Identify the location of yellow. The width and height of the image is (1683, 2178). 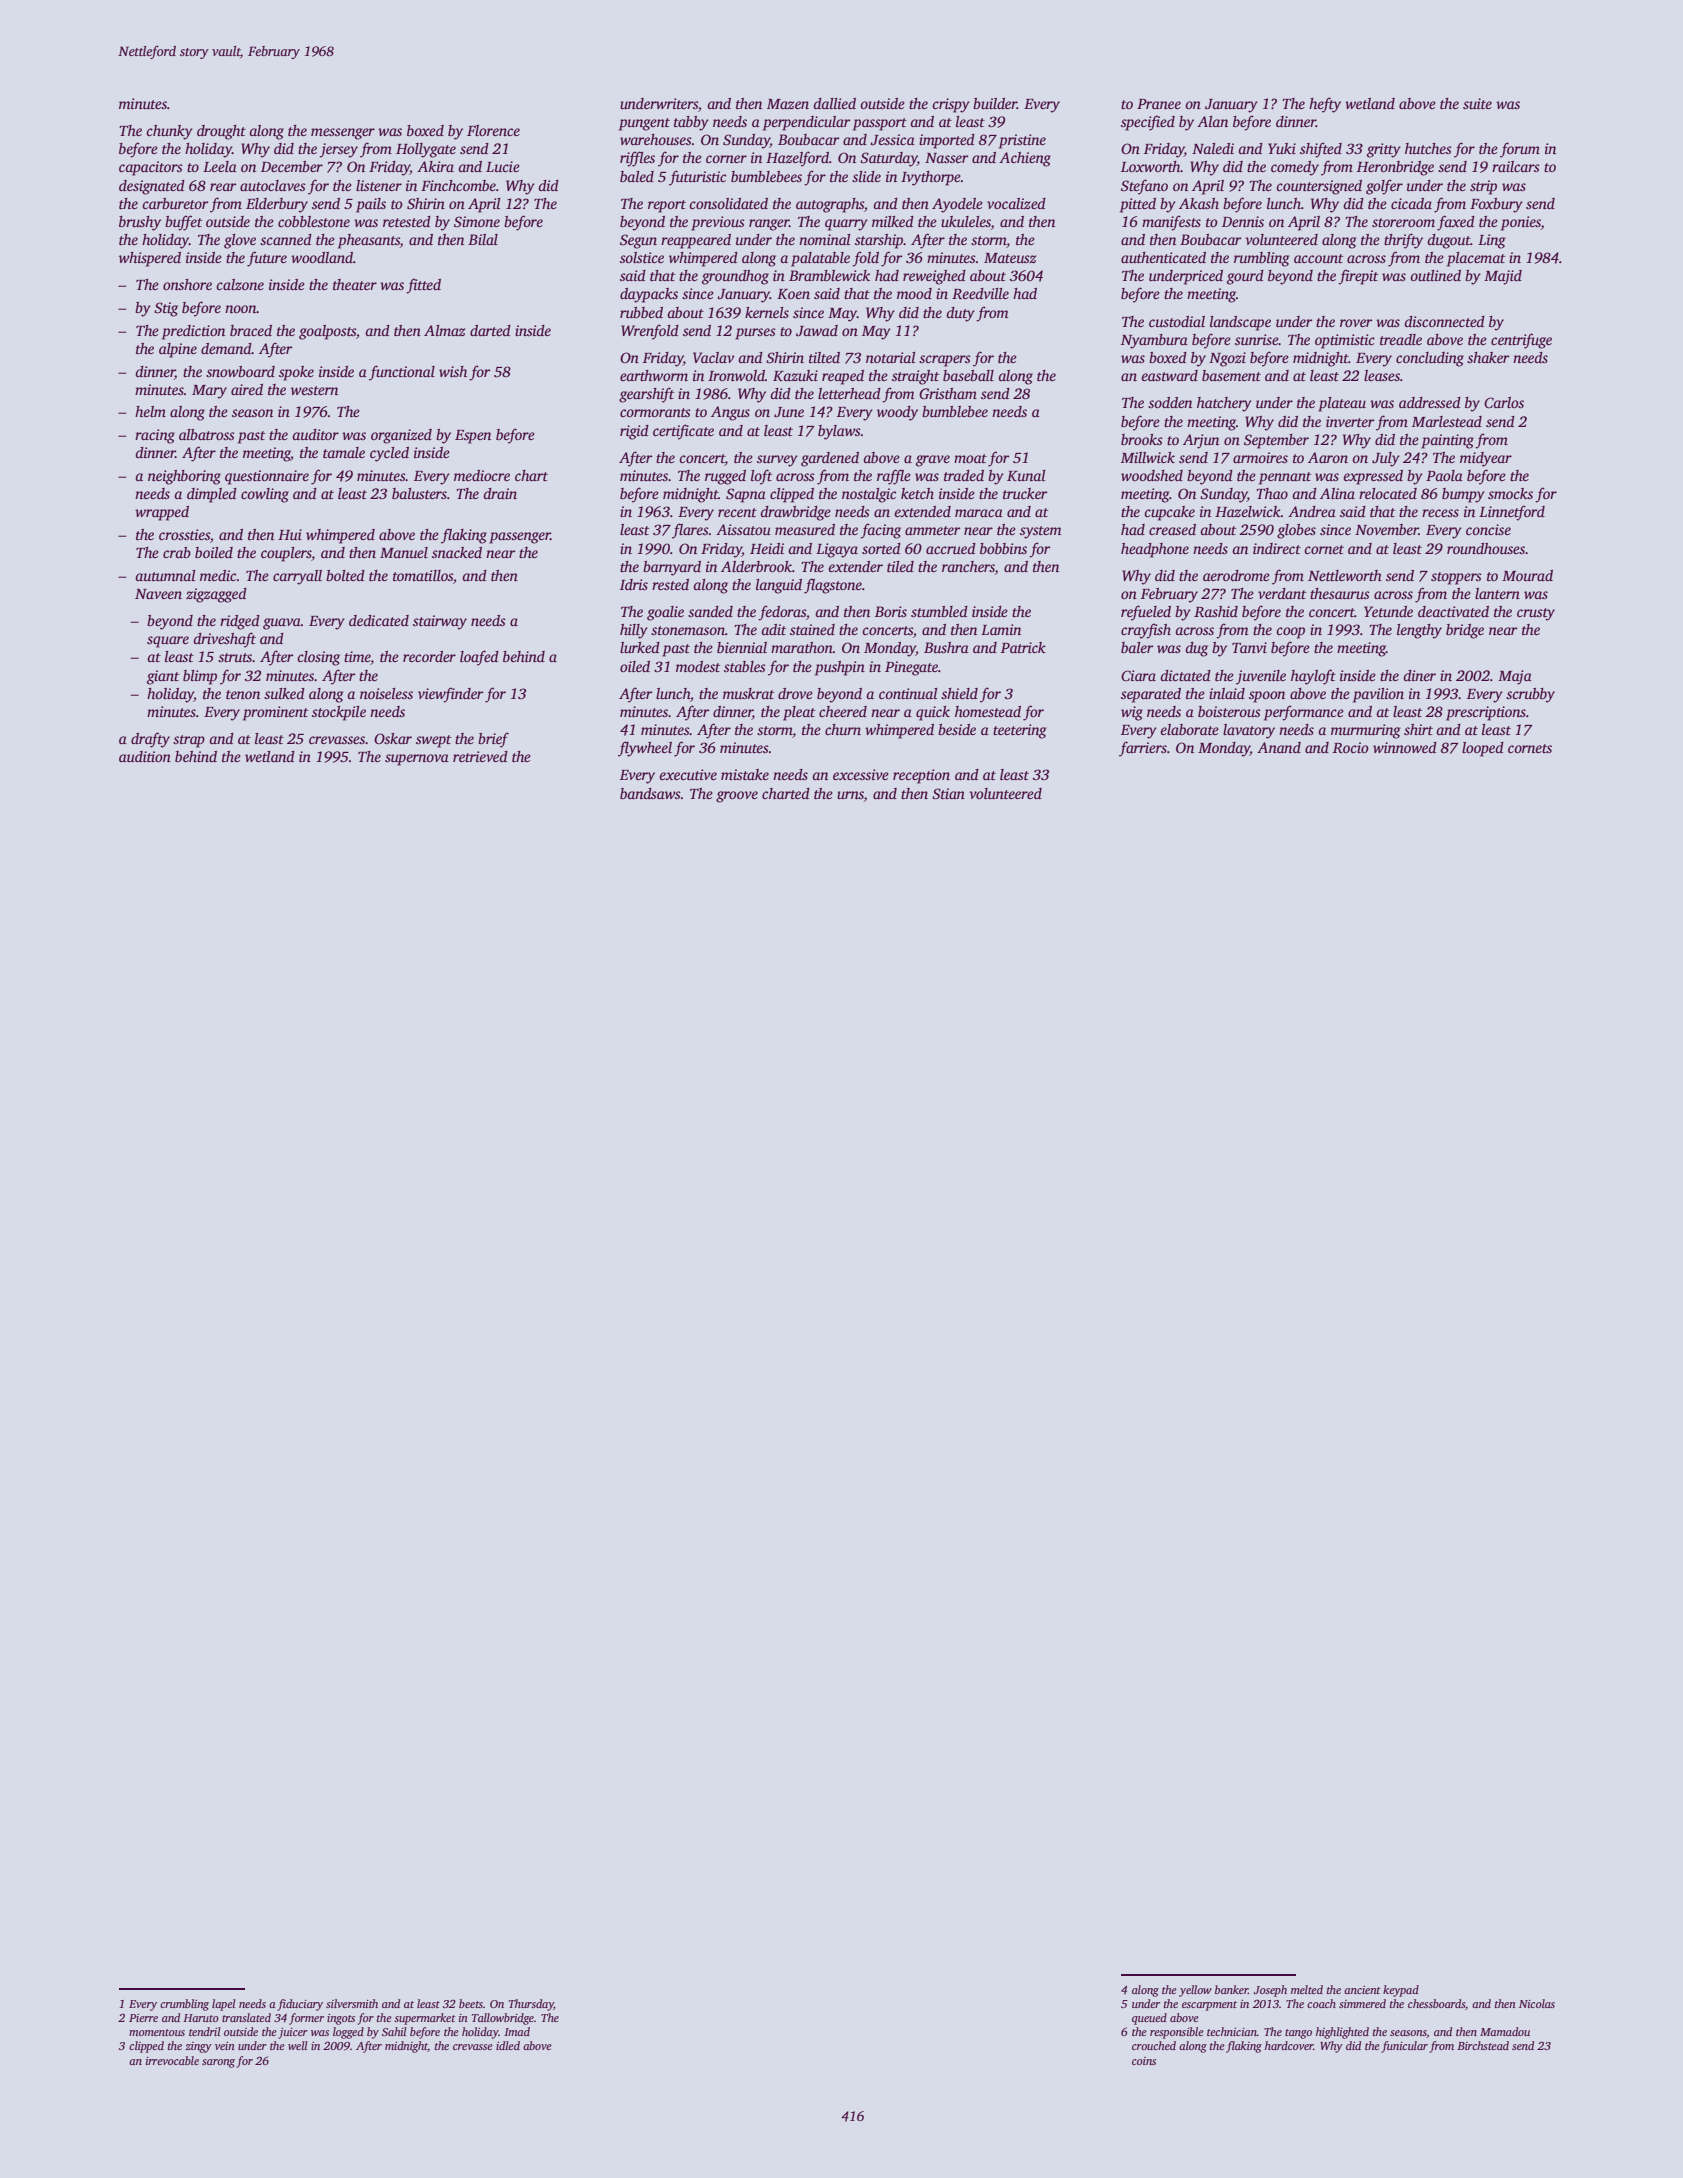
(1195, 1991).
